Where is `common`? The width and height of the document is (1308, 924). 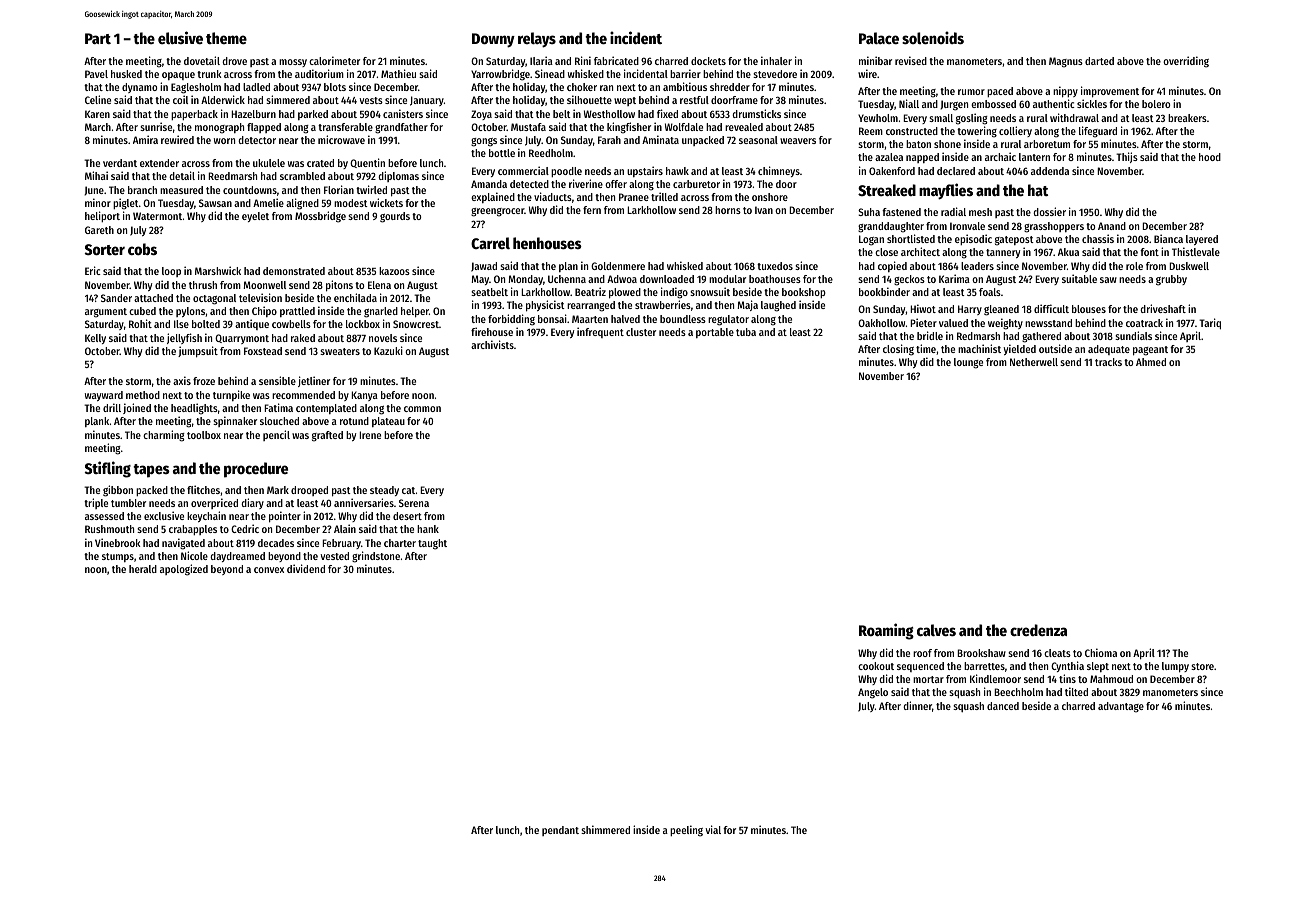 common is located at coordinates (422, 409).
